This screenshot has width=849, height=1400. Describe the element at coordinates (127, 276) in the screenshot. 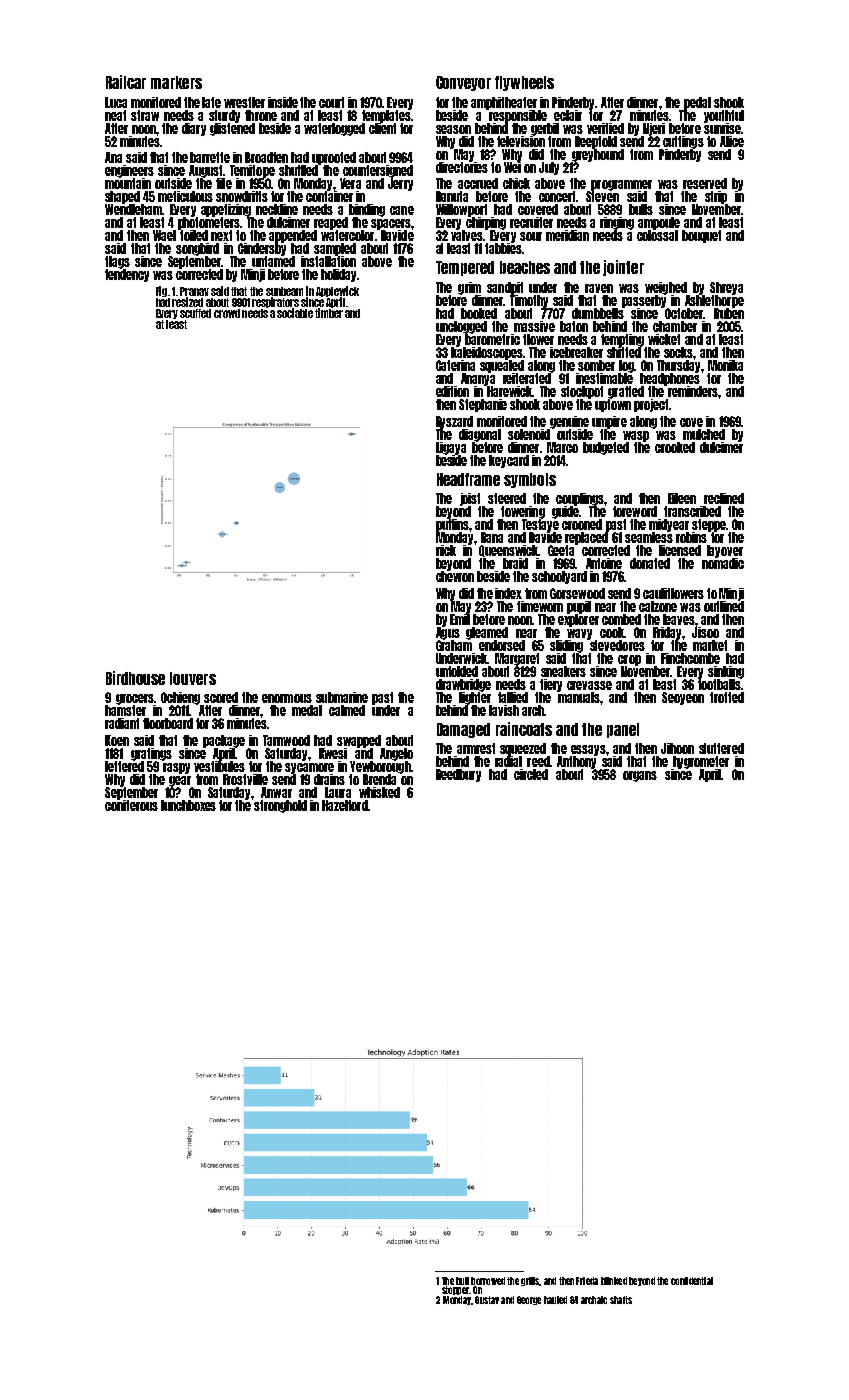

I see `tendency` at that location.
